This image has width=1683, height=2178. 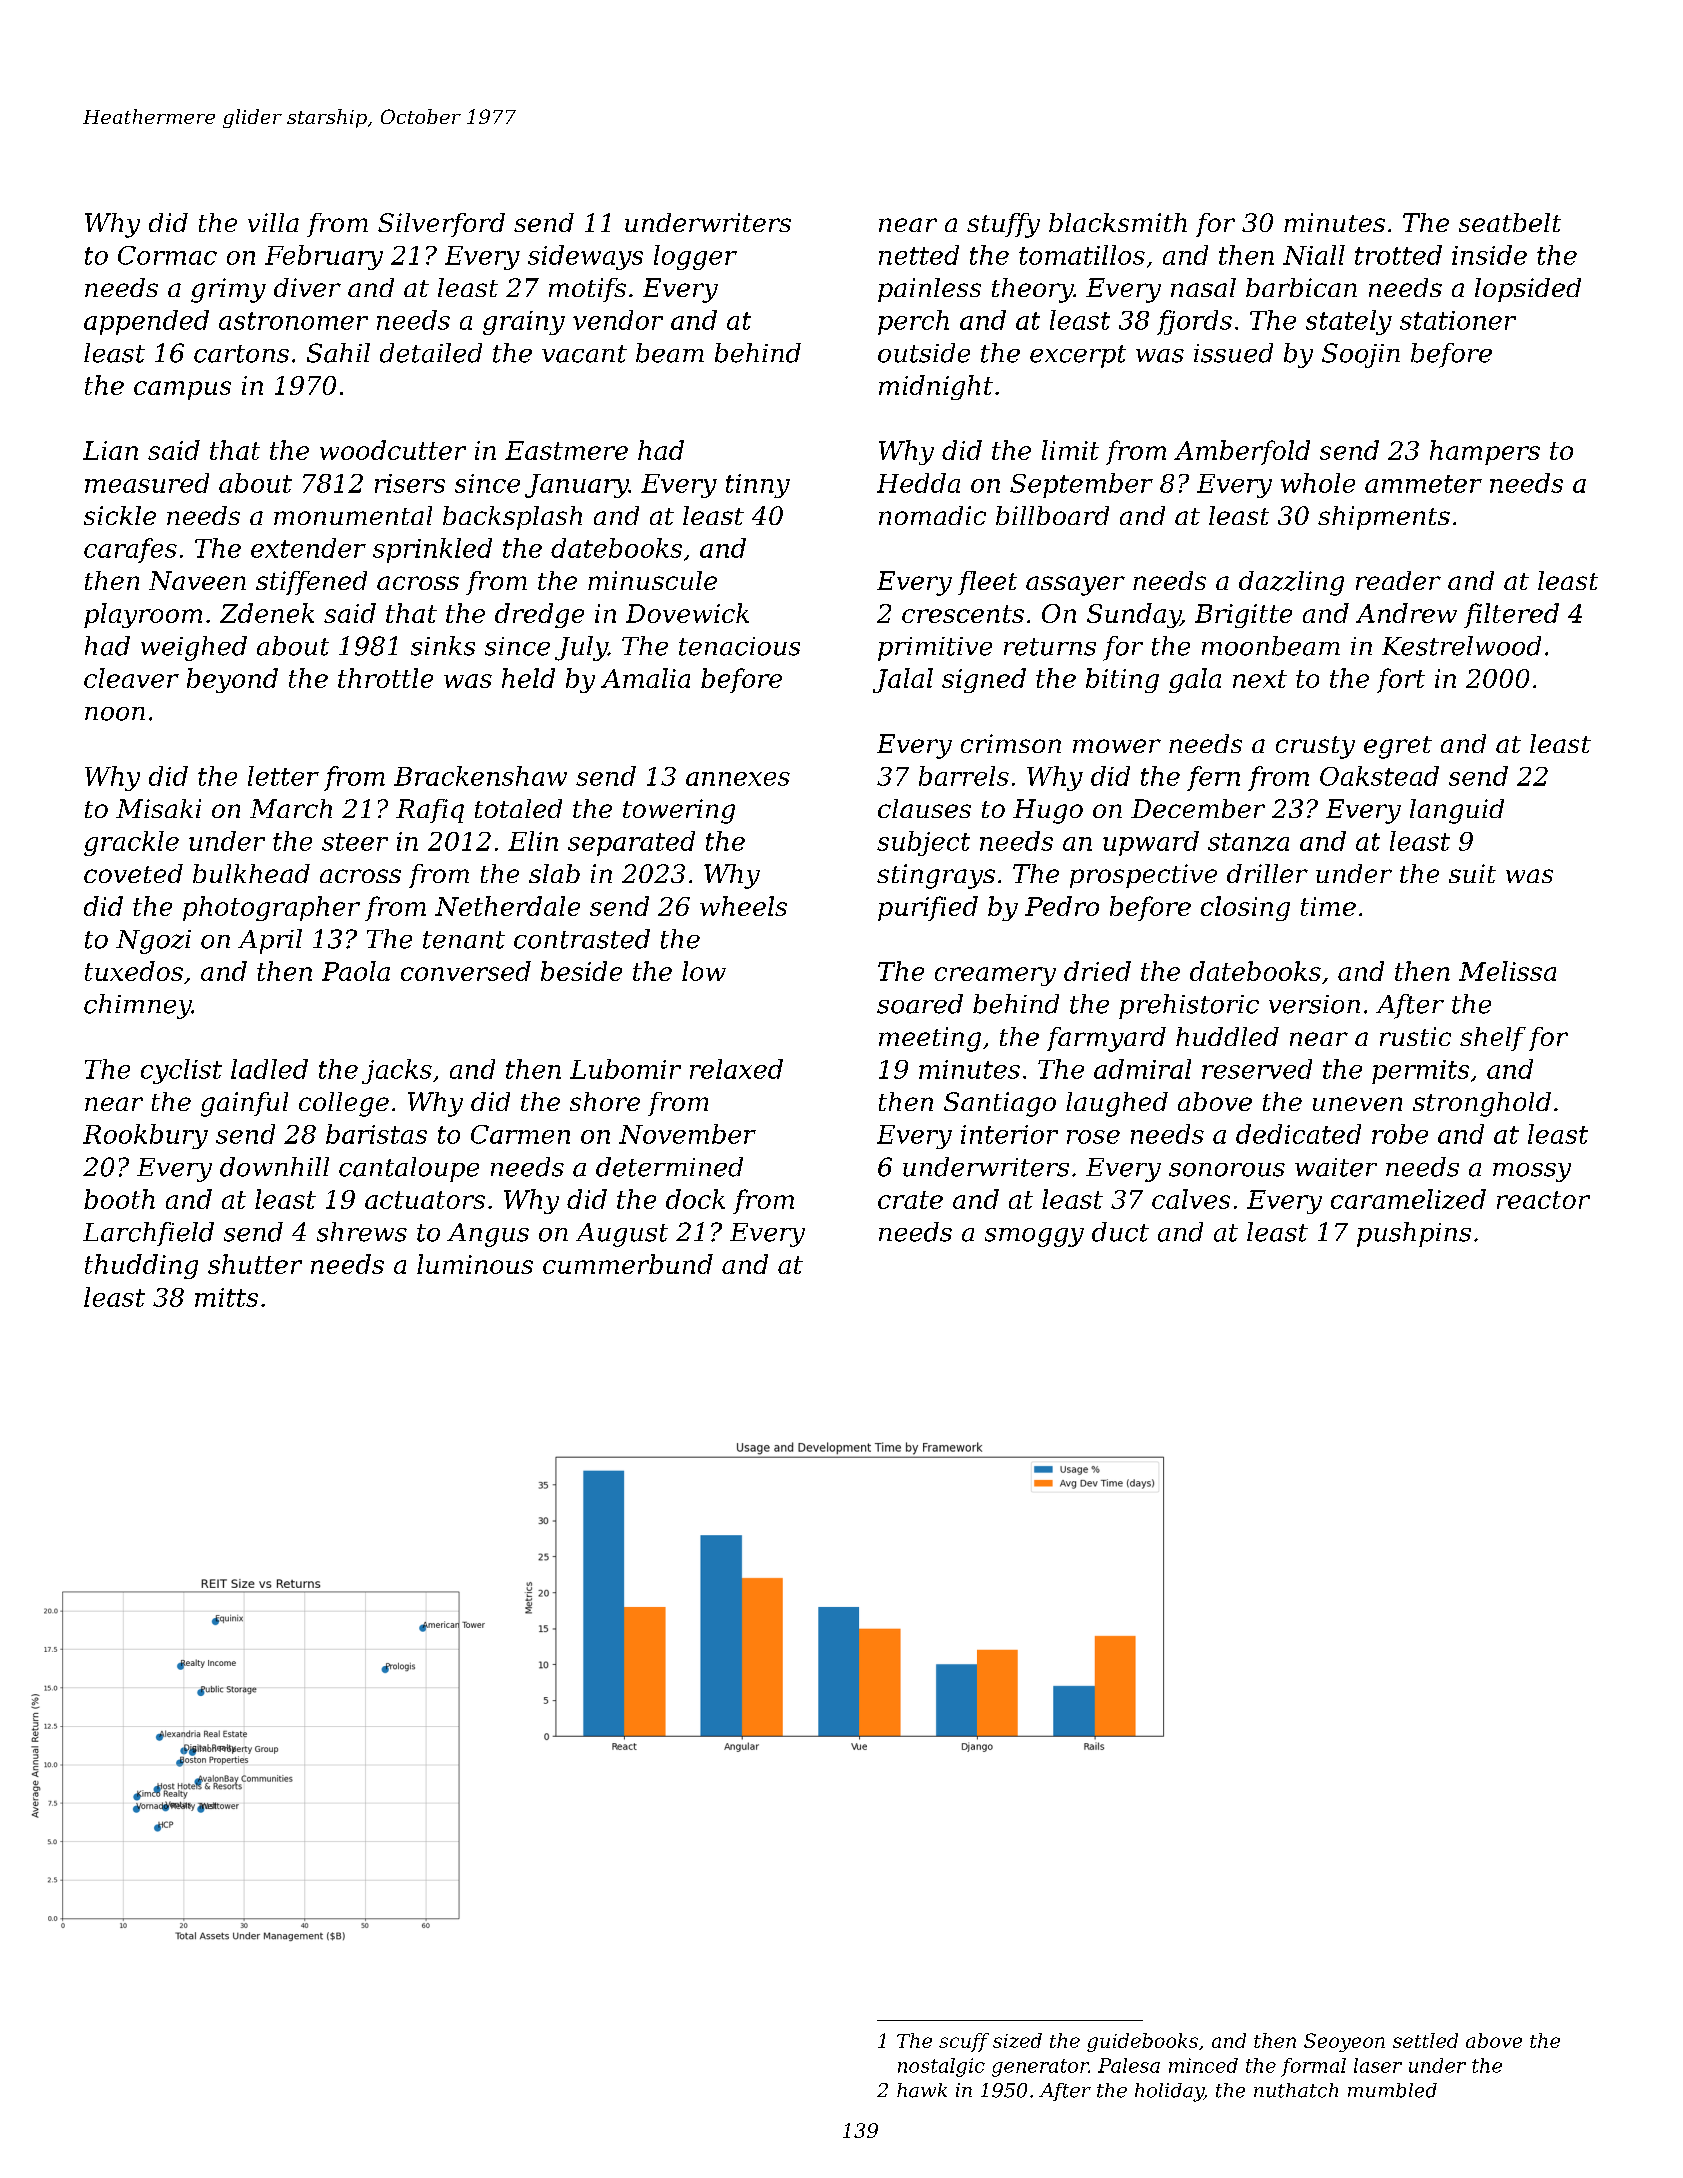 What do you see at coordinates (1425, 2040) in the image?
I see `settled` at bounding box center [1425, 2040].
